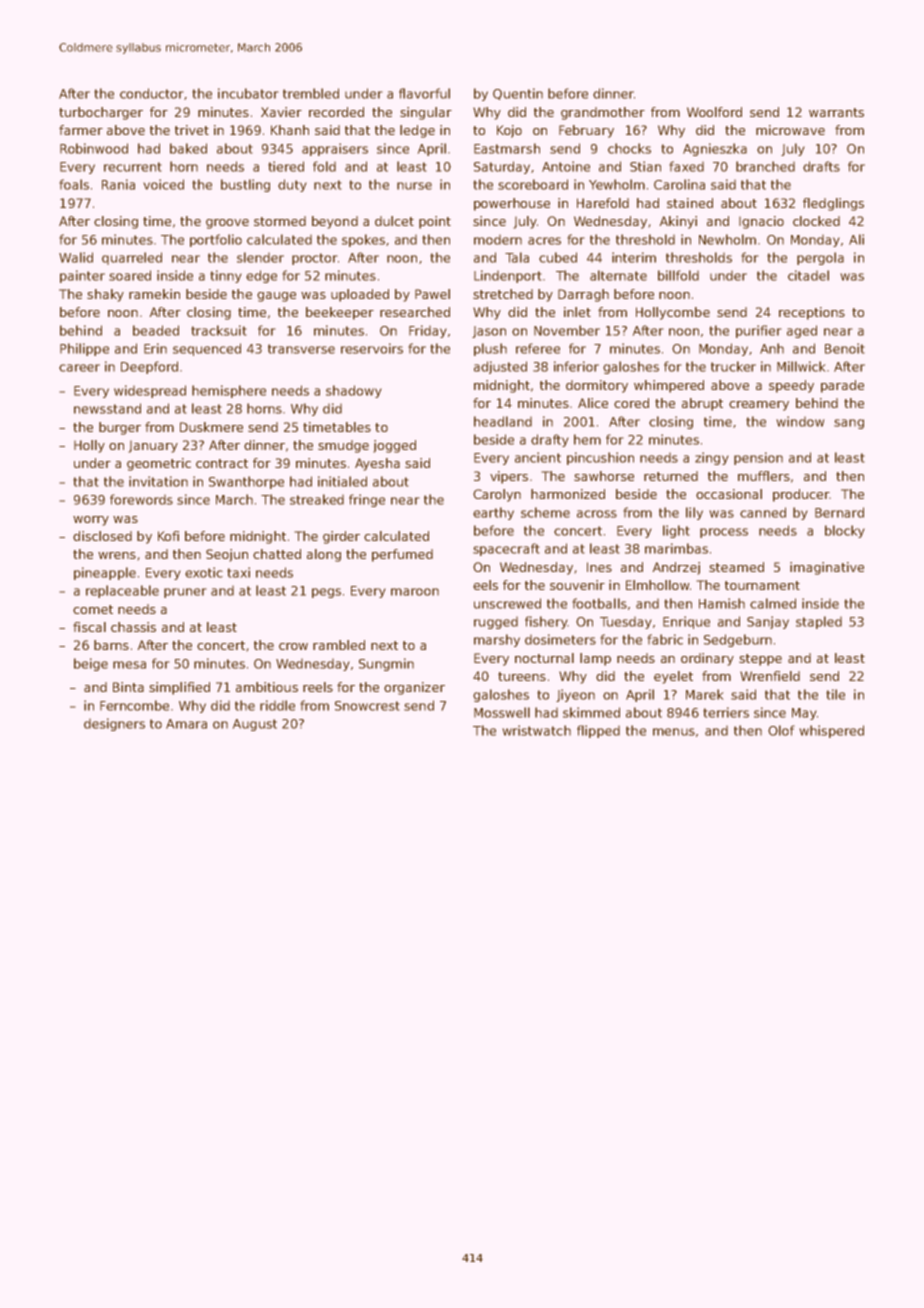 The image size is (924, 1308). Describe the element at coordinates (558, 257) in the screenshot. I see `cubed` at that location.
